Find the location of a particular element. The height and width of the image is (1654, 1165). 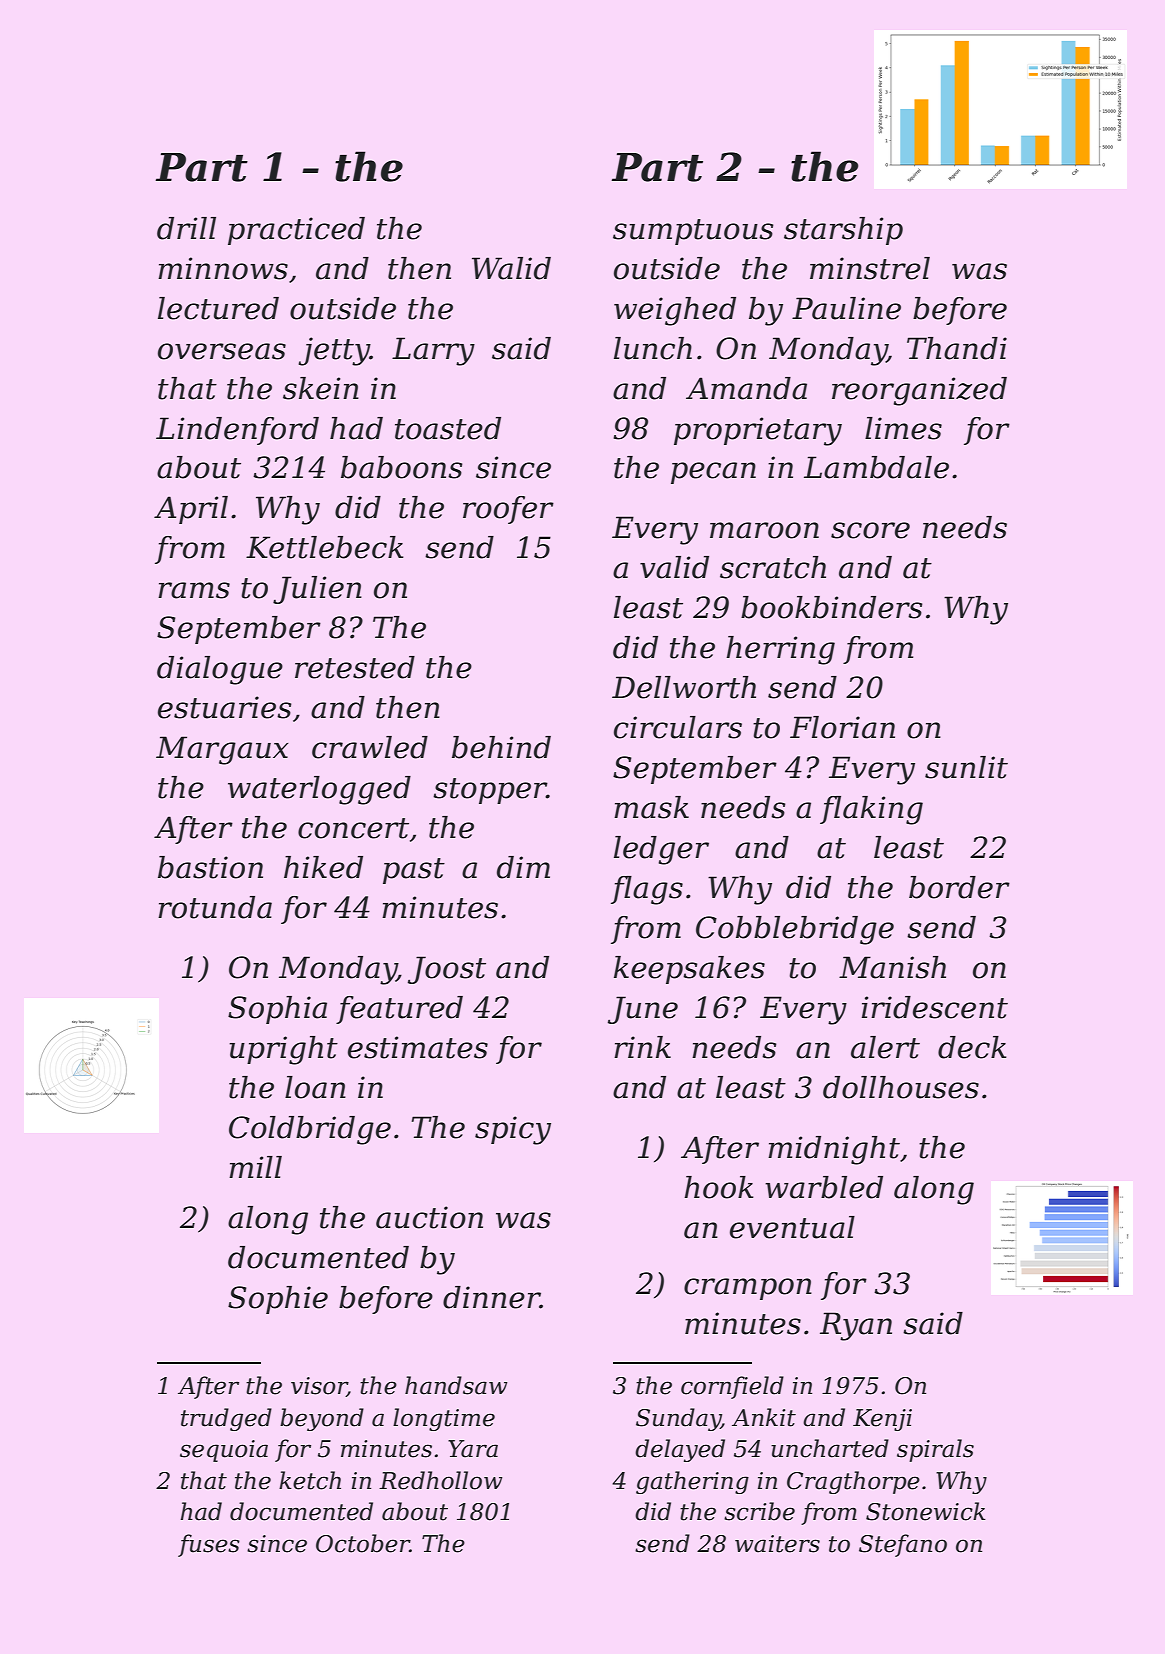

starship is located at coordinates (843, 231).
